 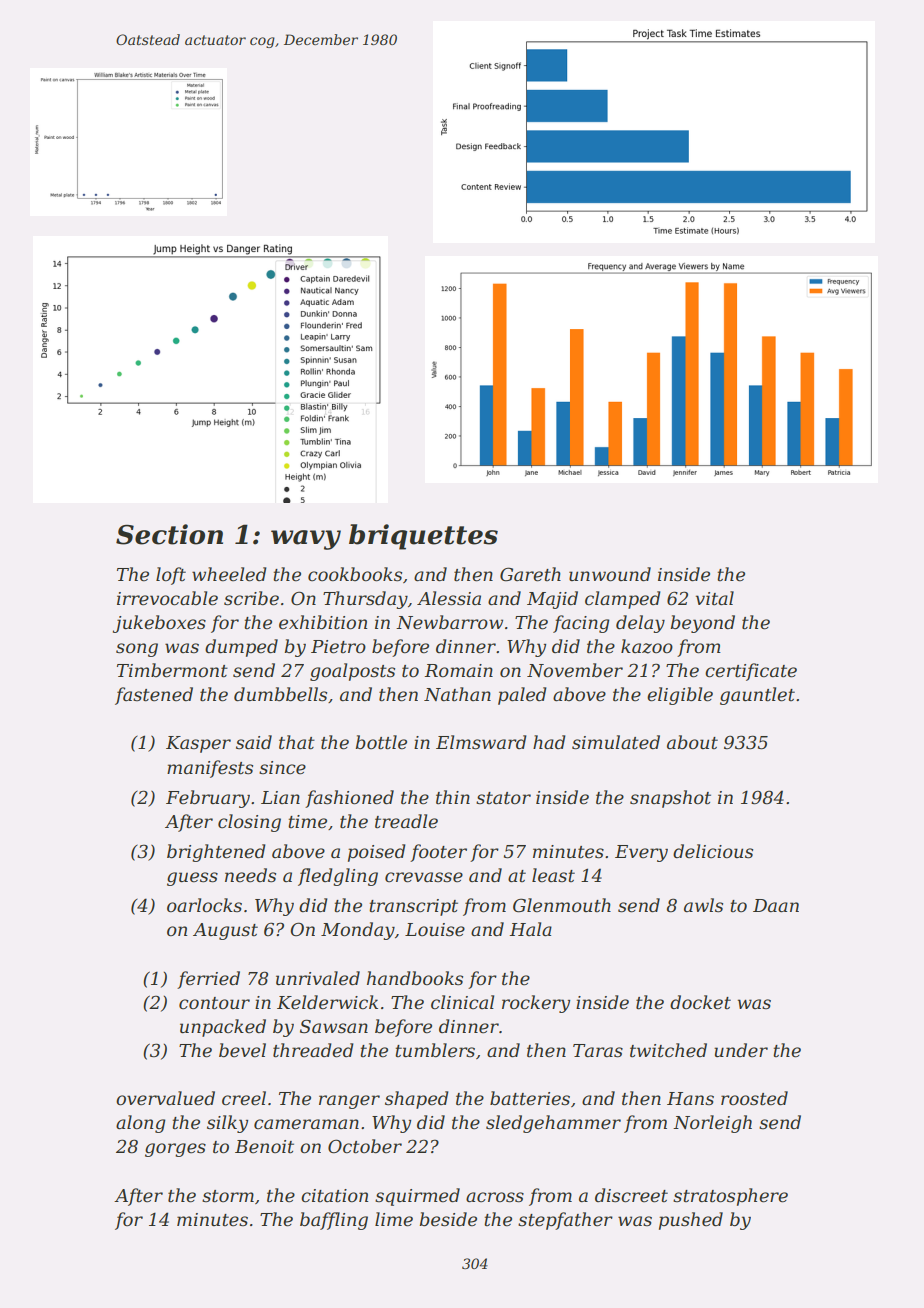 What do you see at coordinates (449, 622) in the screenshot?
I see `Newbarrow` at bounding box center [449, 622].
